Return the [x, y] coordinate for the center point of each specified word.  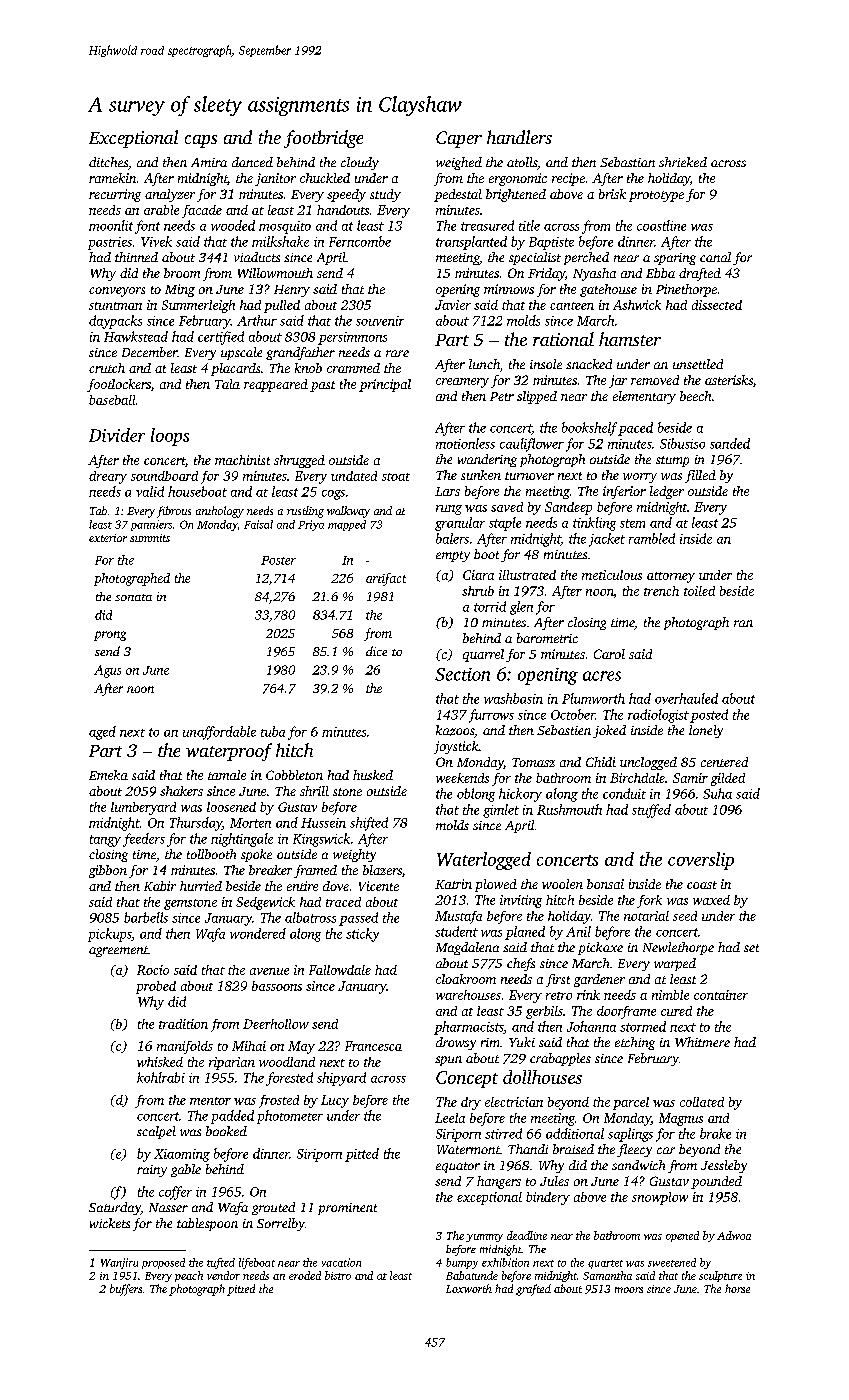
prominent [347, 1209]
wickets [110, 1223]
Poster [278, 560]
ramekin [112, 178]
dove [336, 886]
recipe [568, 179]
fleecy [634, 1150]
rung [449, 510]
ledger [667, 492]
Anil [578, 931]
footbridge [323, 139]
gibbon [108, 871]
